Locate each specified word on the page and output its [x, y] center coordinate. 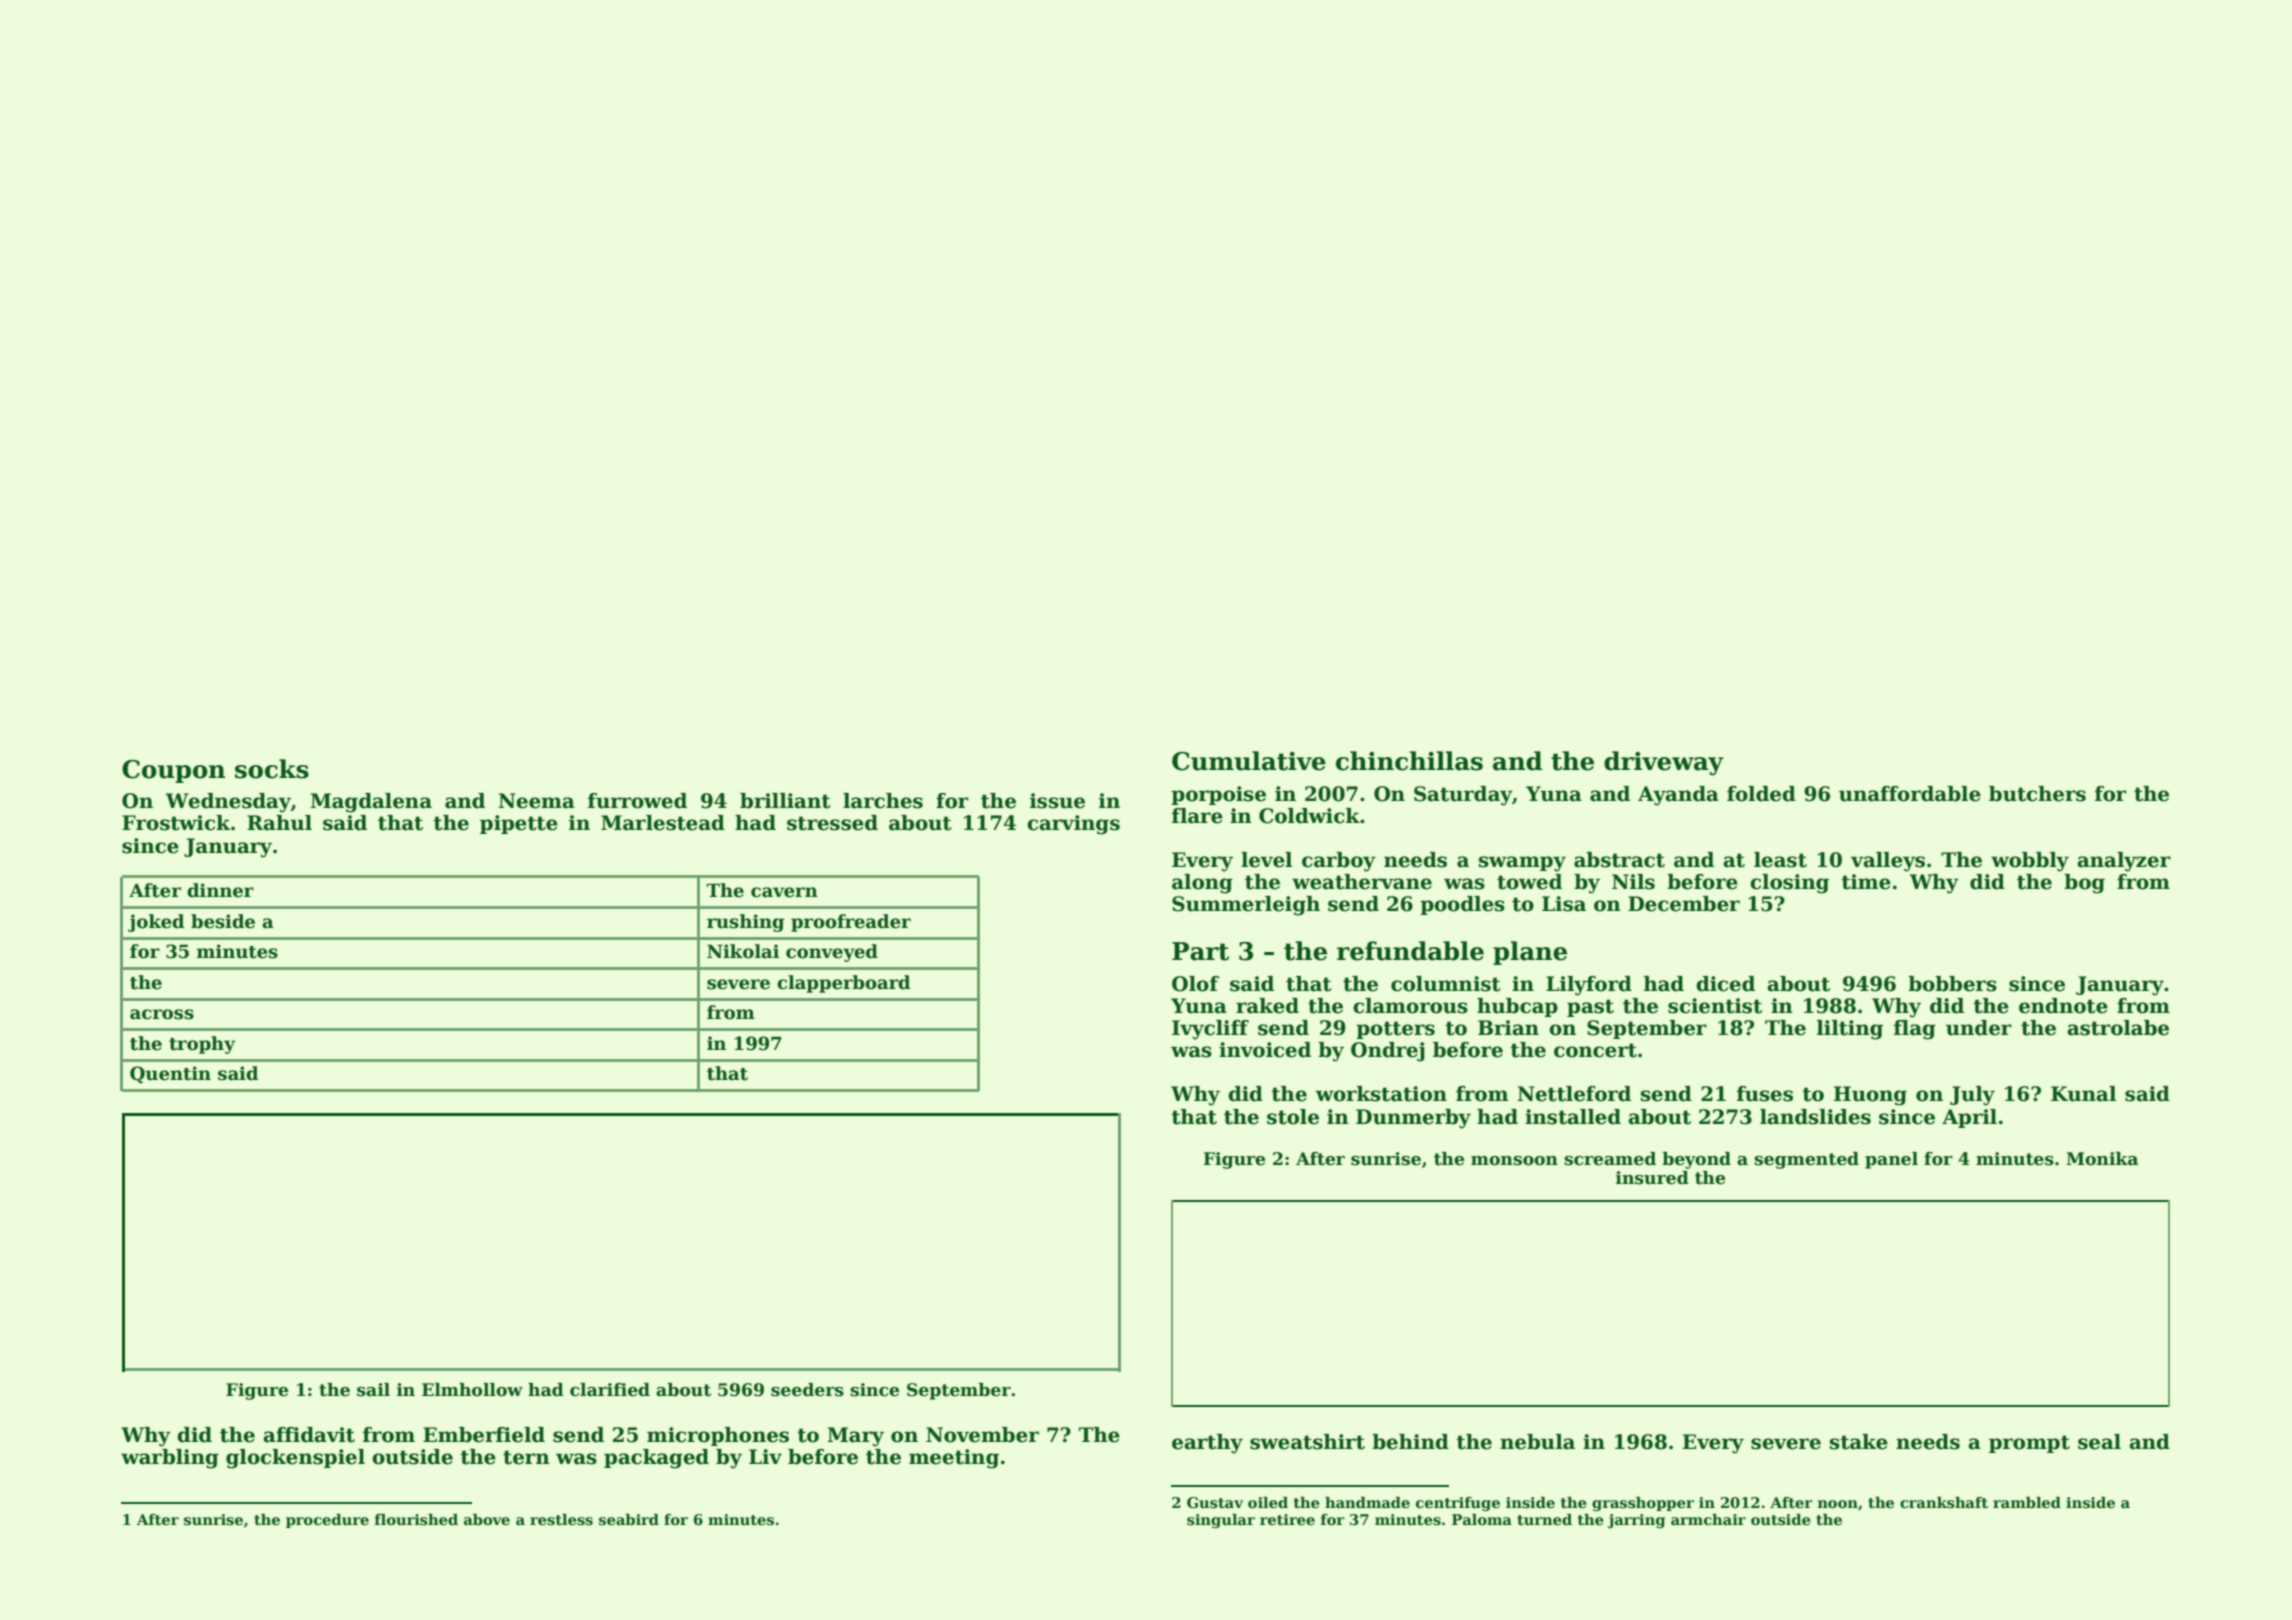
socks [272, 769]
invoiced [1265, 1050]
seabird [629, 1520]
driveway [1664, 763]
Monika [2102, 1159]
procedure [327, 1521]
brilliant [785, 801]
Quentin [170, 1075]
